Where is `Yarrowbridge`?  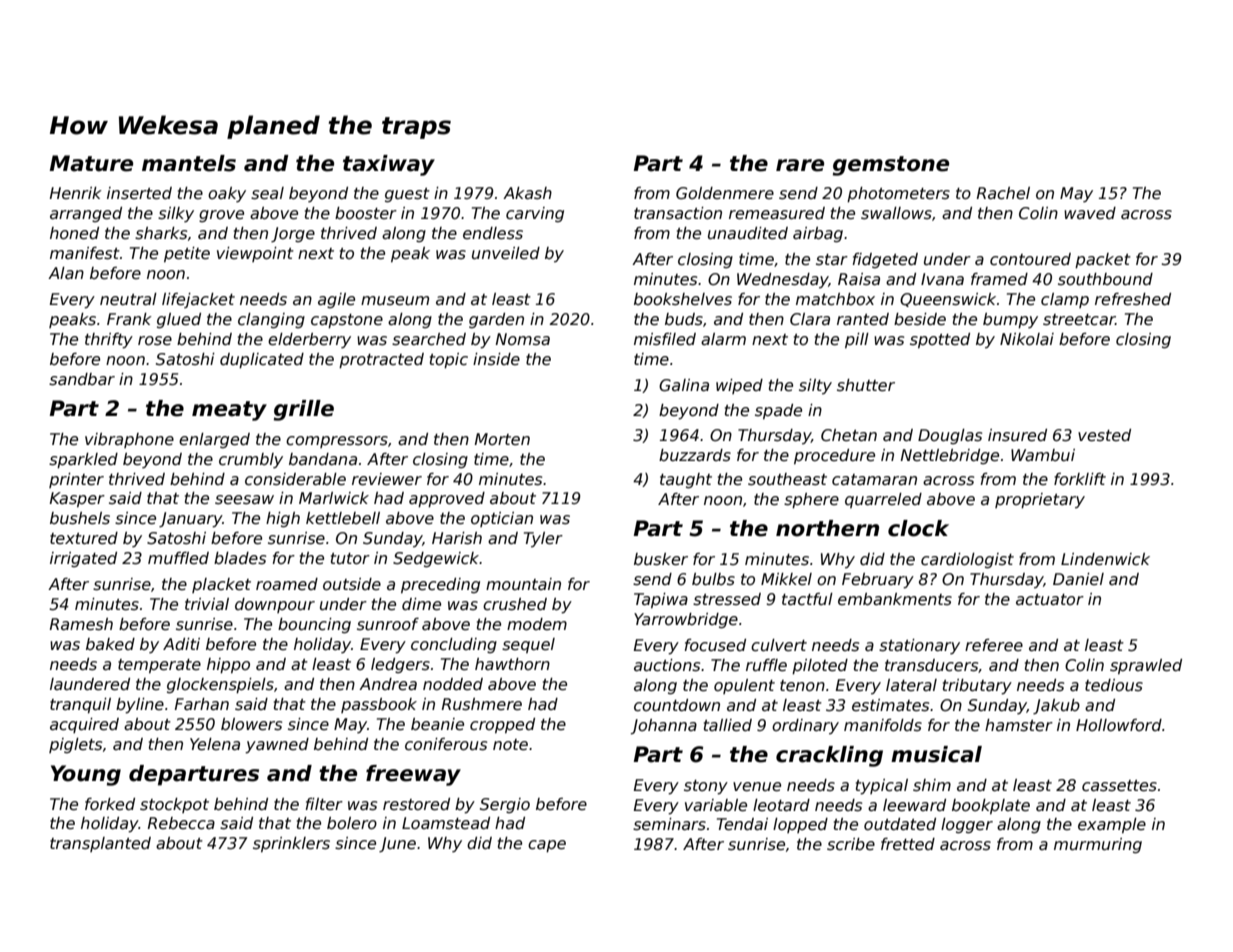
Yarrowbridge is located at coordinates (686, 620).
